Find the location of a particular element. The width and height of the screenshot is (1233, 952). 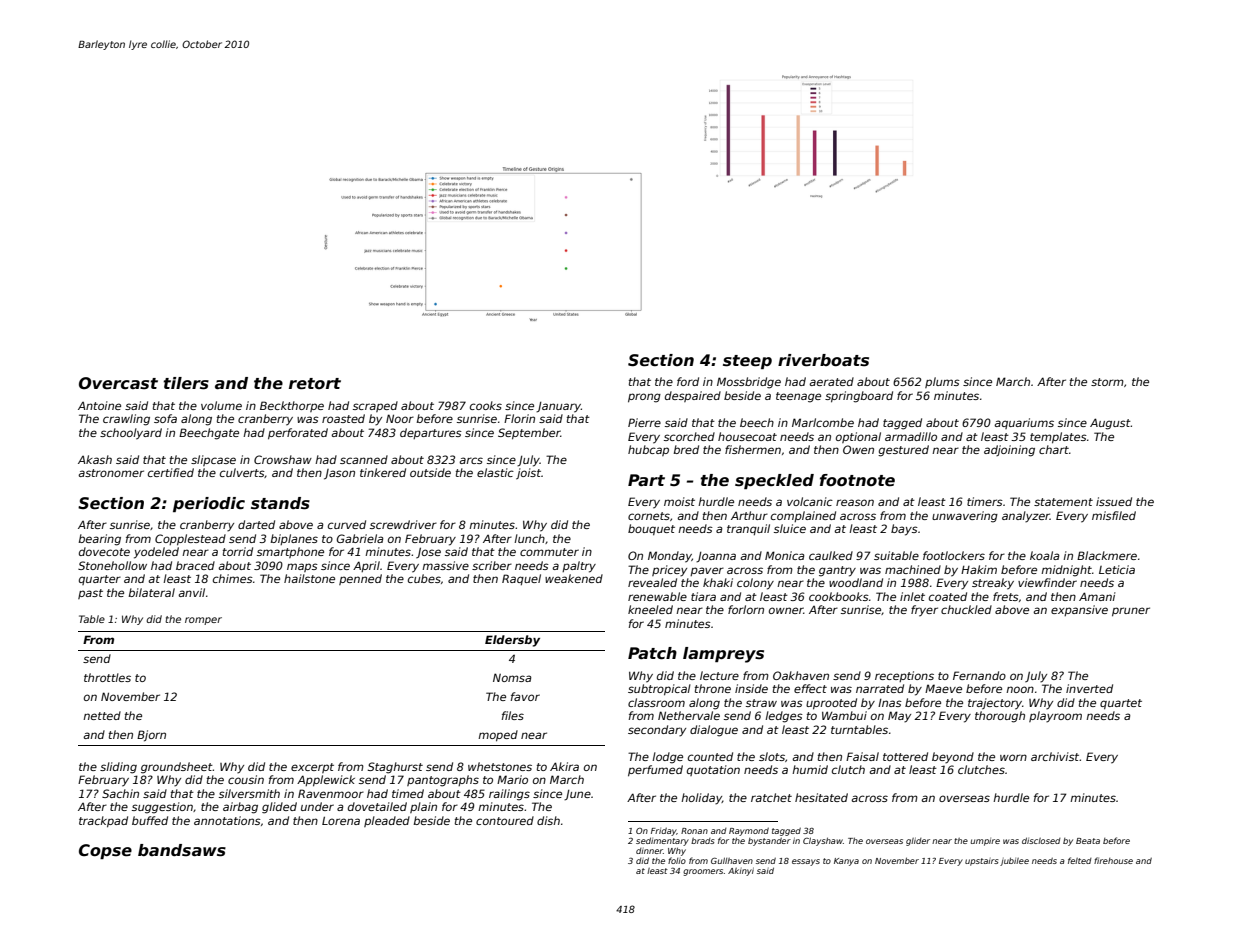

throttles is located at coordinates (107, 677).
